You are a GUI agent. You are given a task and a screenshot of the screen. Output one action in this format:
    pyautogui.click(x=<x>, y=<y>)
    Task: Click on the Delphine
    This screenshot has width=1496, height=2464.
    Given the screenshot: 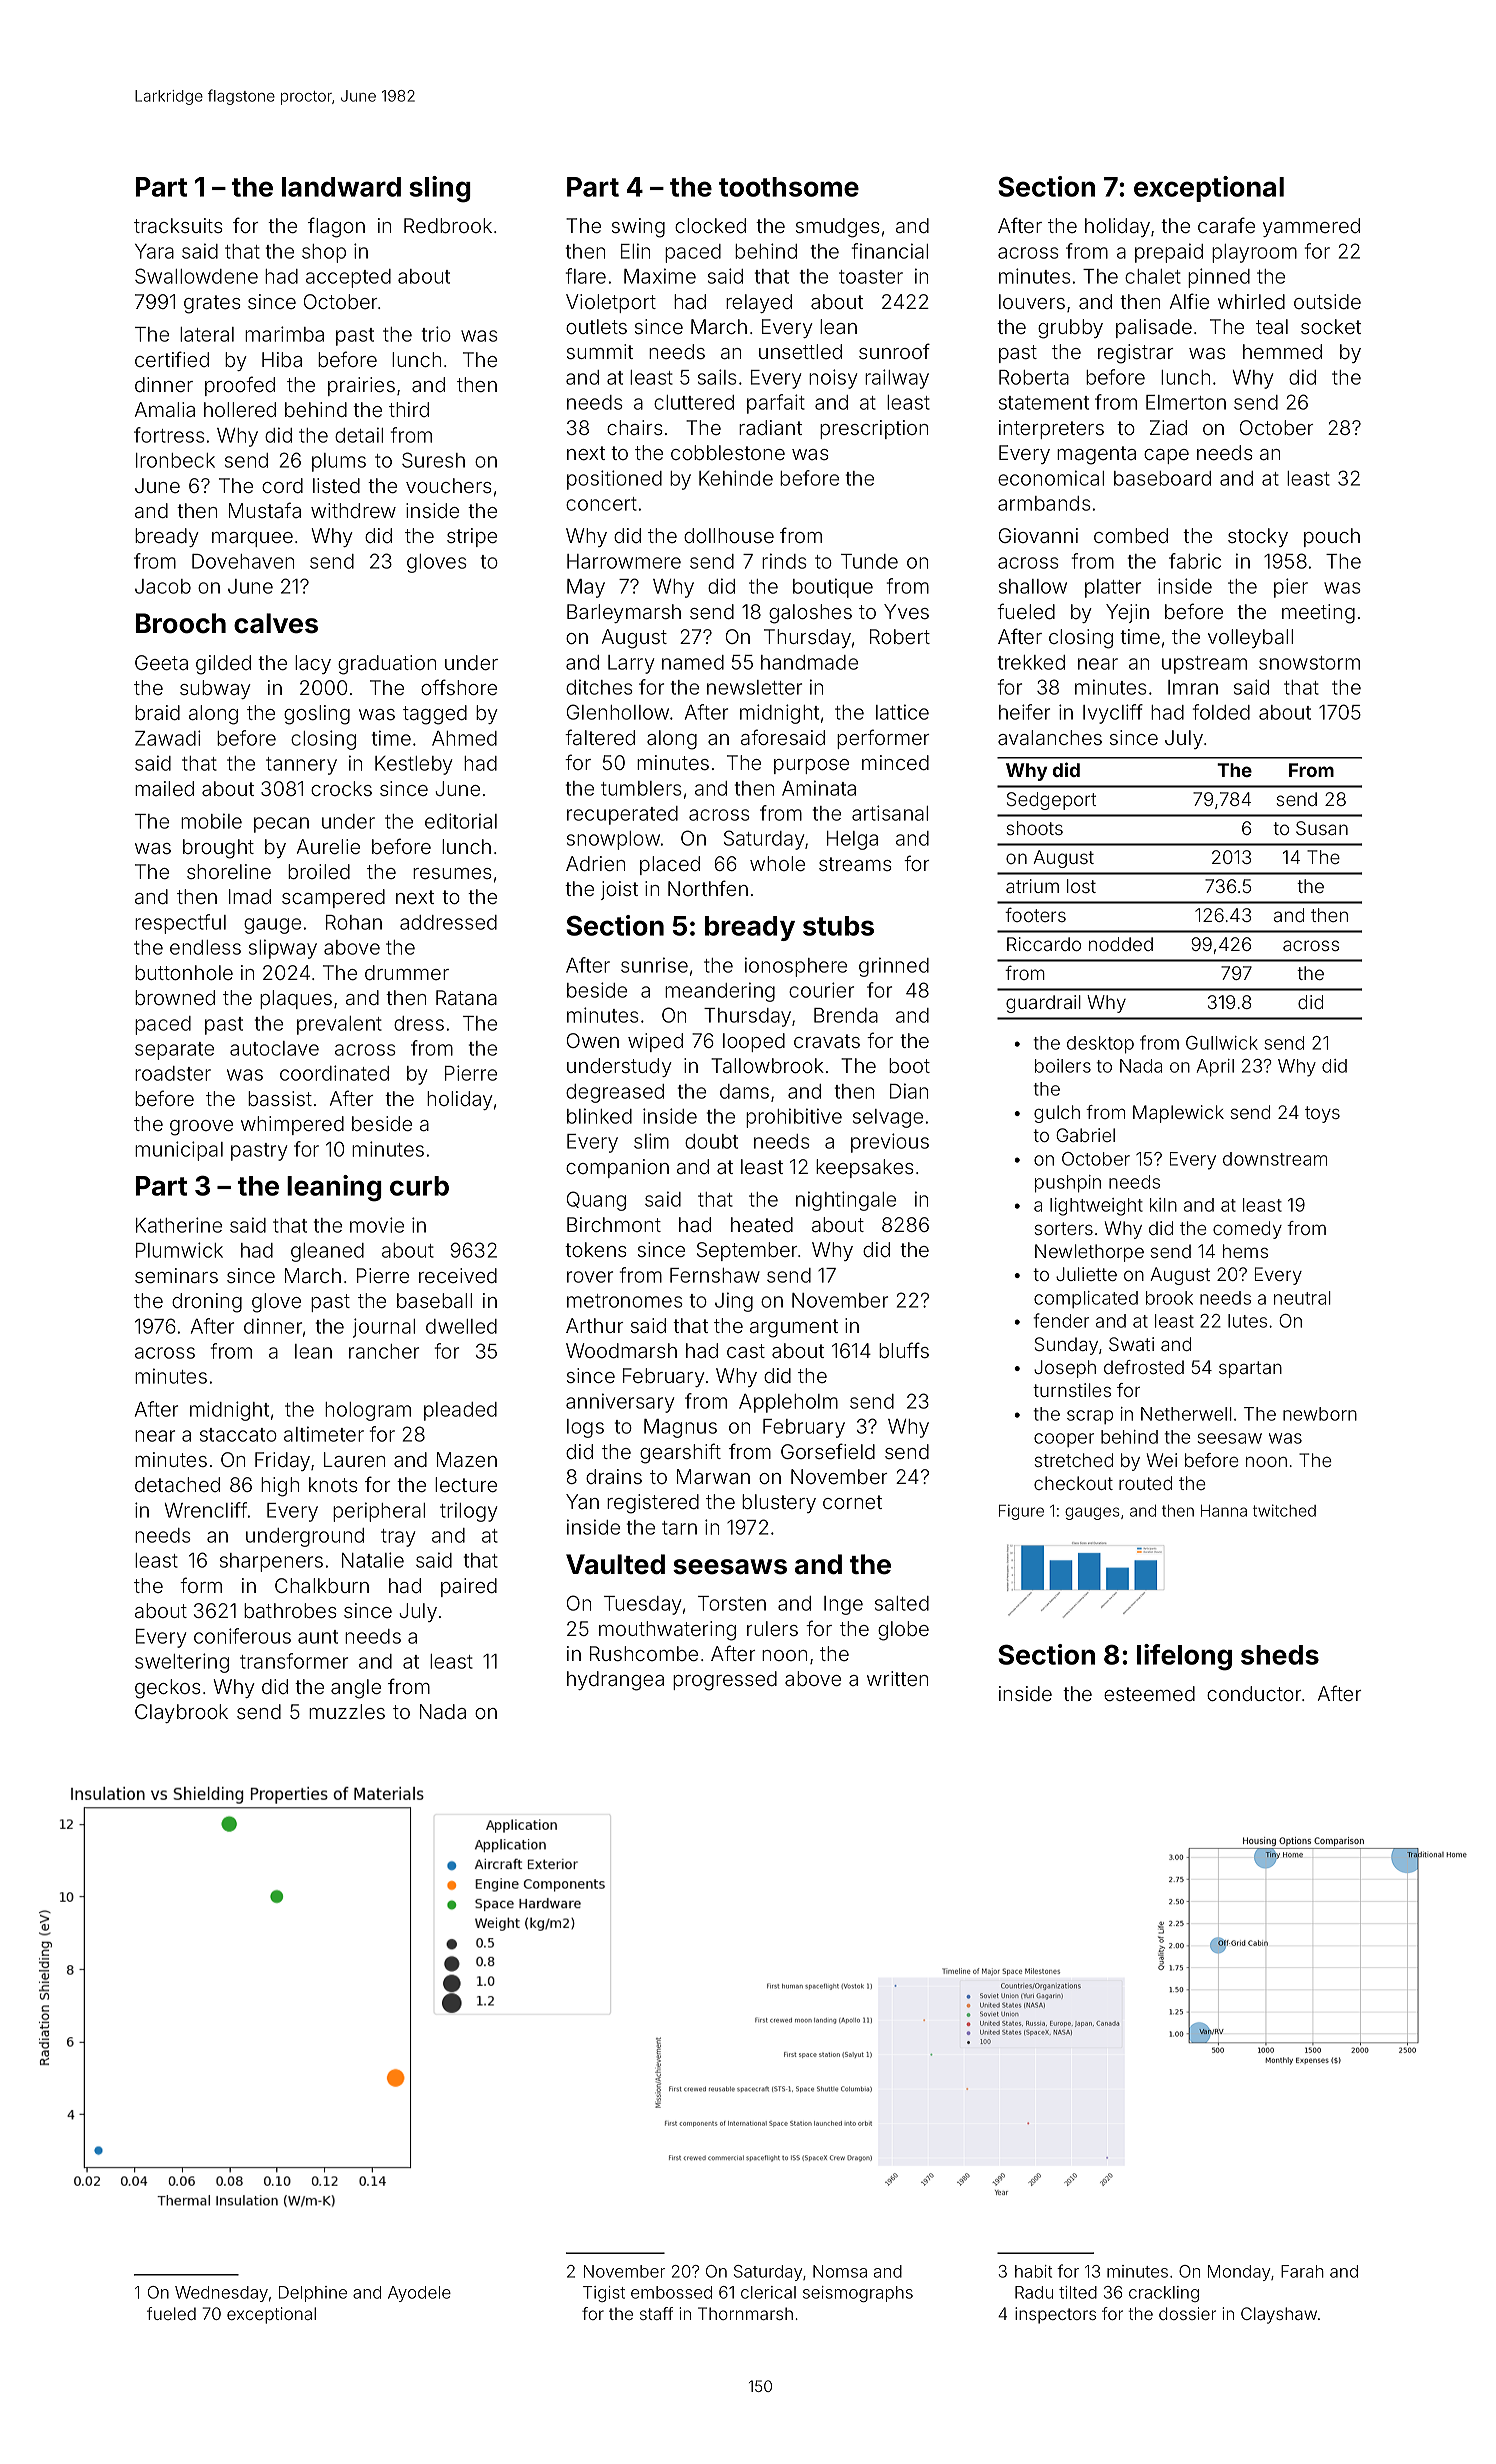 What is the action you would take?
    pyautogui.click(x=313, y=2294)
